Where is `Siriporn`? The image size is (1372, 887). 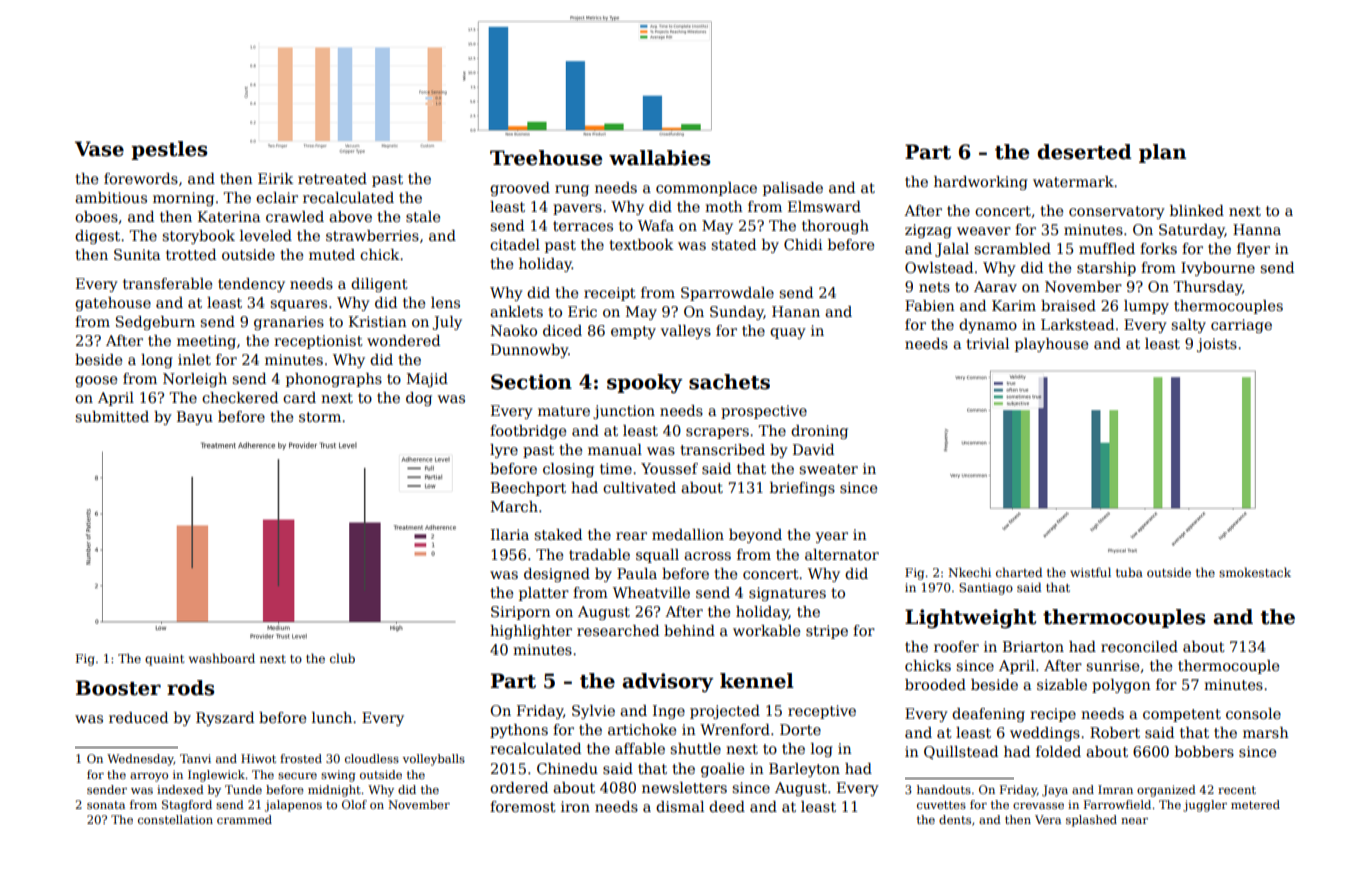
Siriporn is located at coordinates (521, 613).
